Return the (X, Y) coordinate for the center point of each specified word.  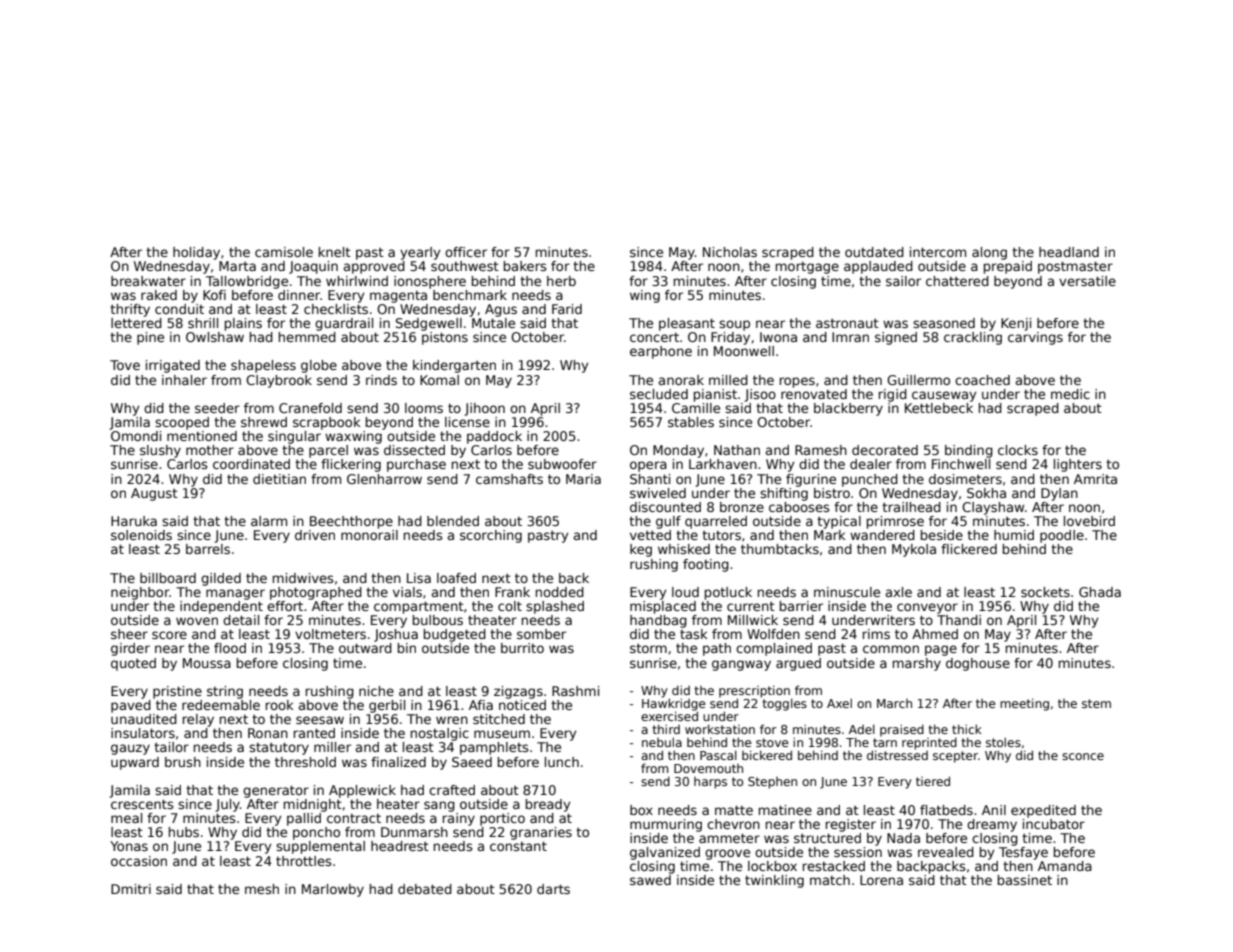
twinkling (774, 881)
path (717, 649)
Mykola (914, 550)
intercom (938, 252)
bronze (742, 507)
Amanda (1065, 866)
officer (466, 252)
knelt (335, 252)
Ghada (1100, 592)
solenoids (141, 535)
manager (235, 594)
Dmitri (131, 889)
